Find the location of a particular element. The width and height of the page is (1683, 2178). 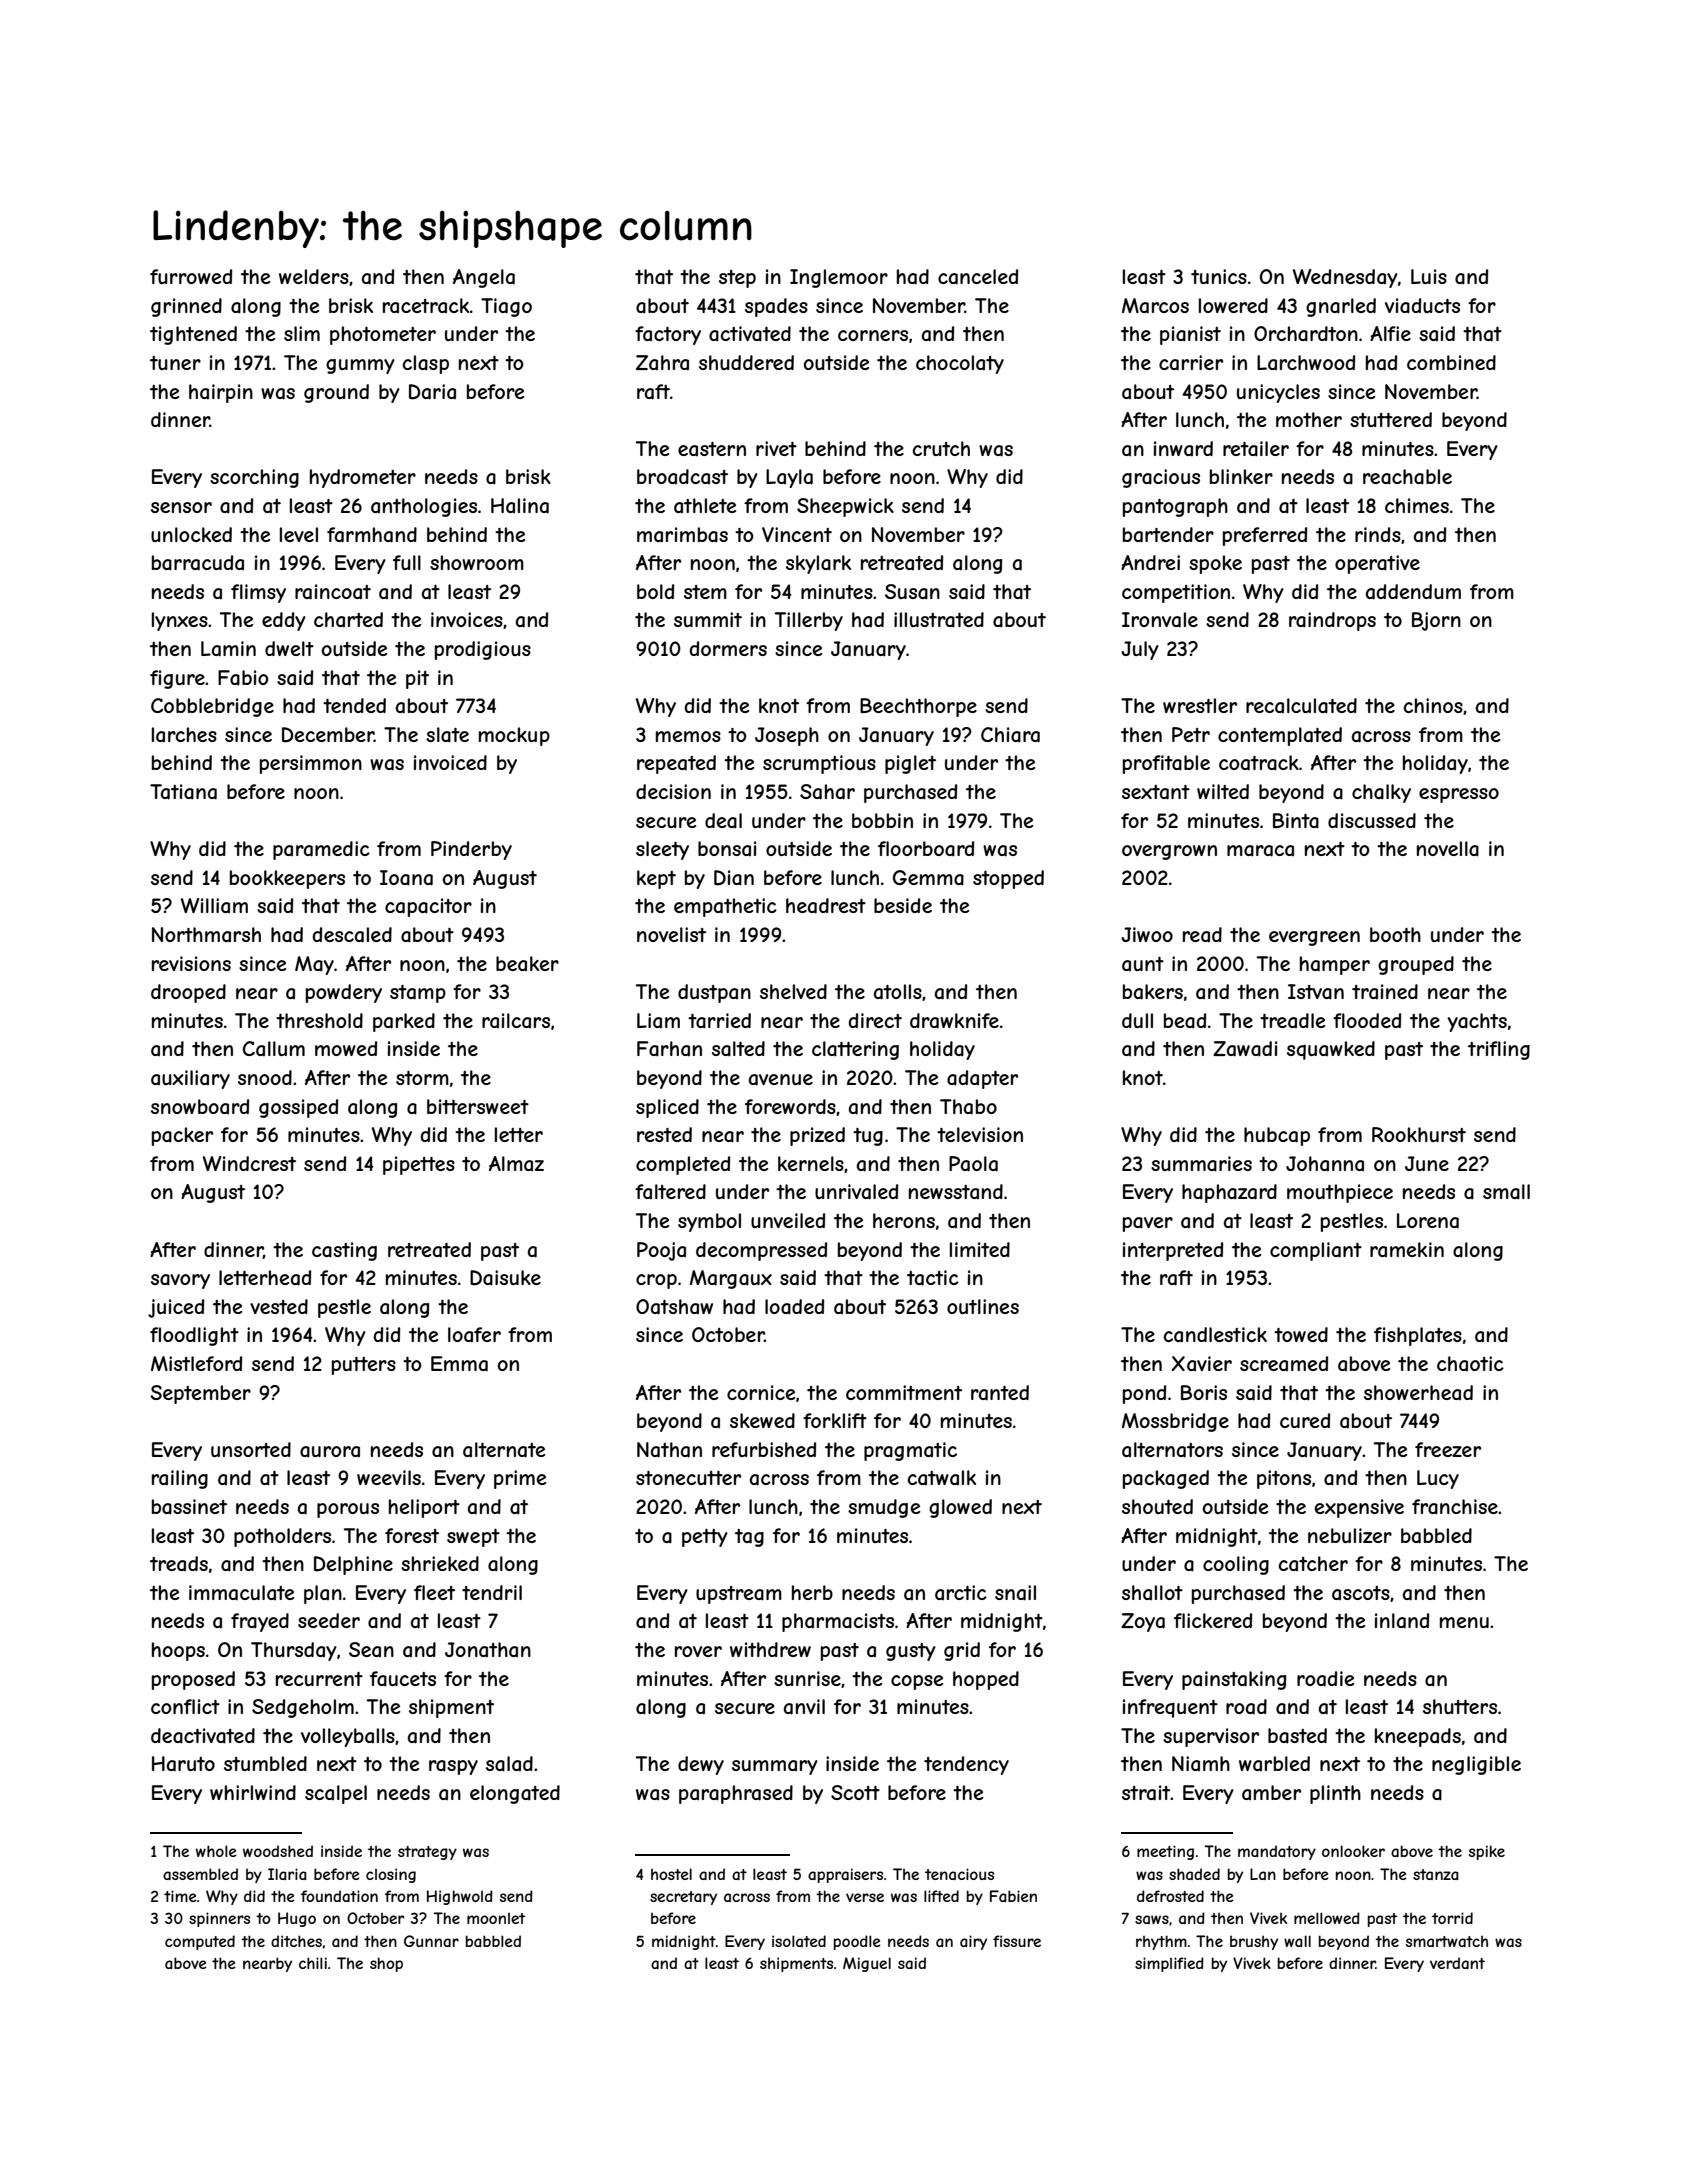

larches is located at coordinates (184, 734).
